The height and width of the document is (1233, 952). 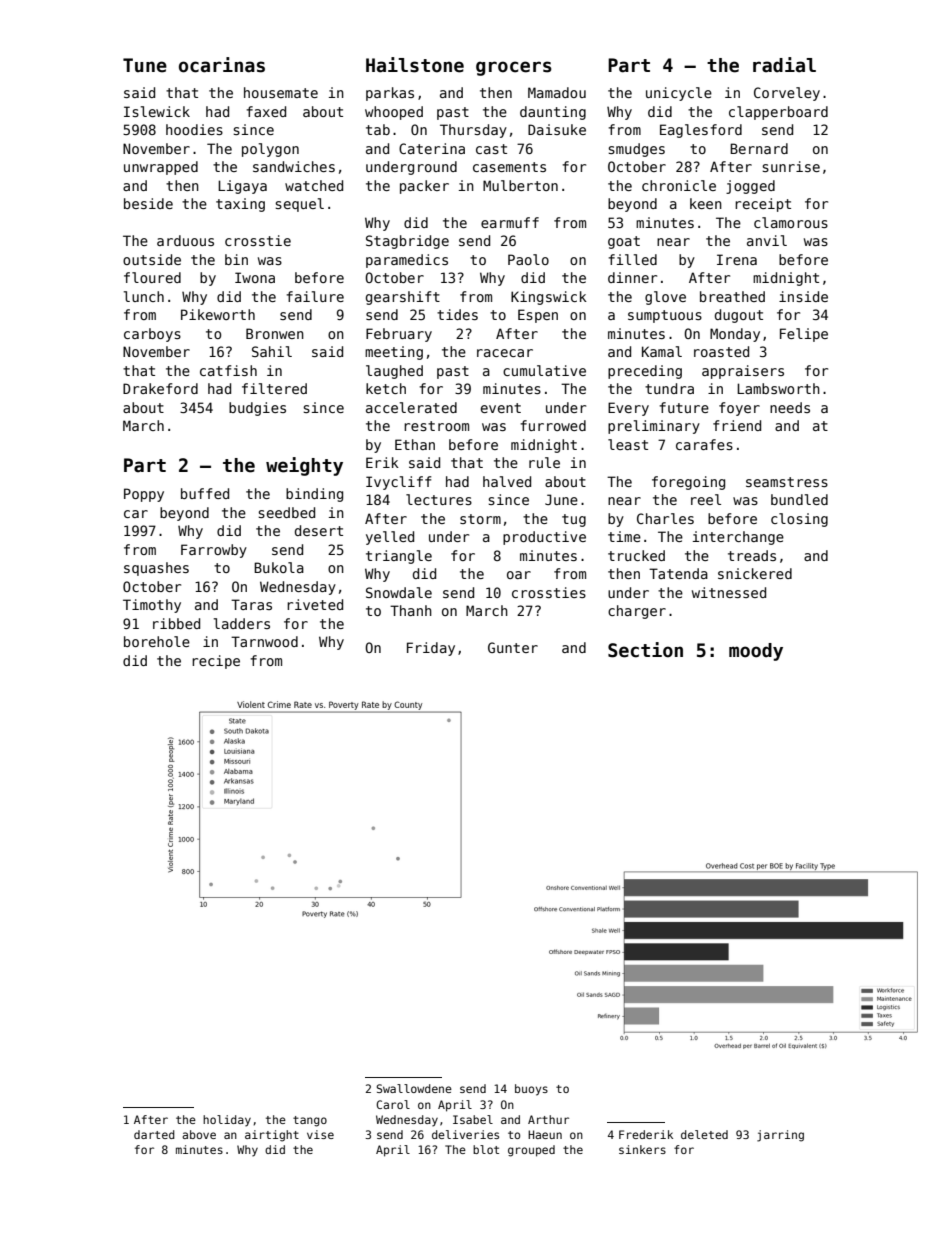 What do you see at coordinates (557, 92) in the document?
I see `Mamadou` at bounding box center [557, 92].
